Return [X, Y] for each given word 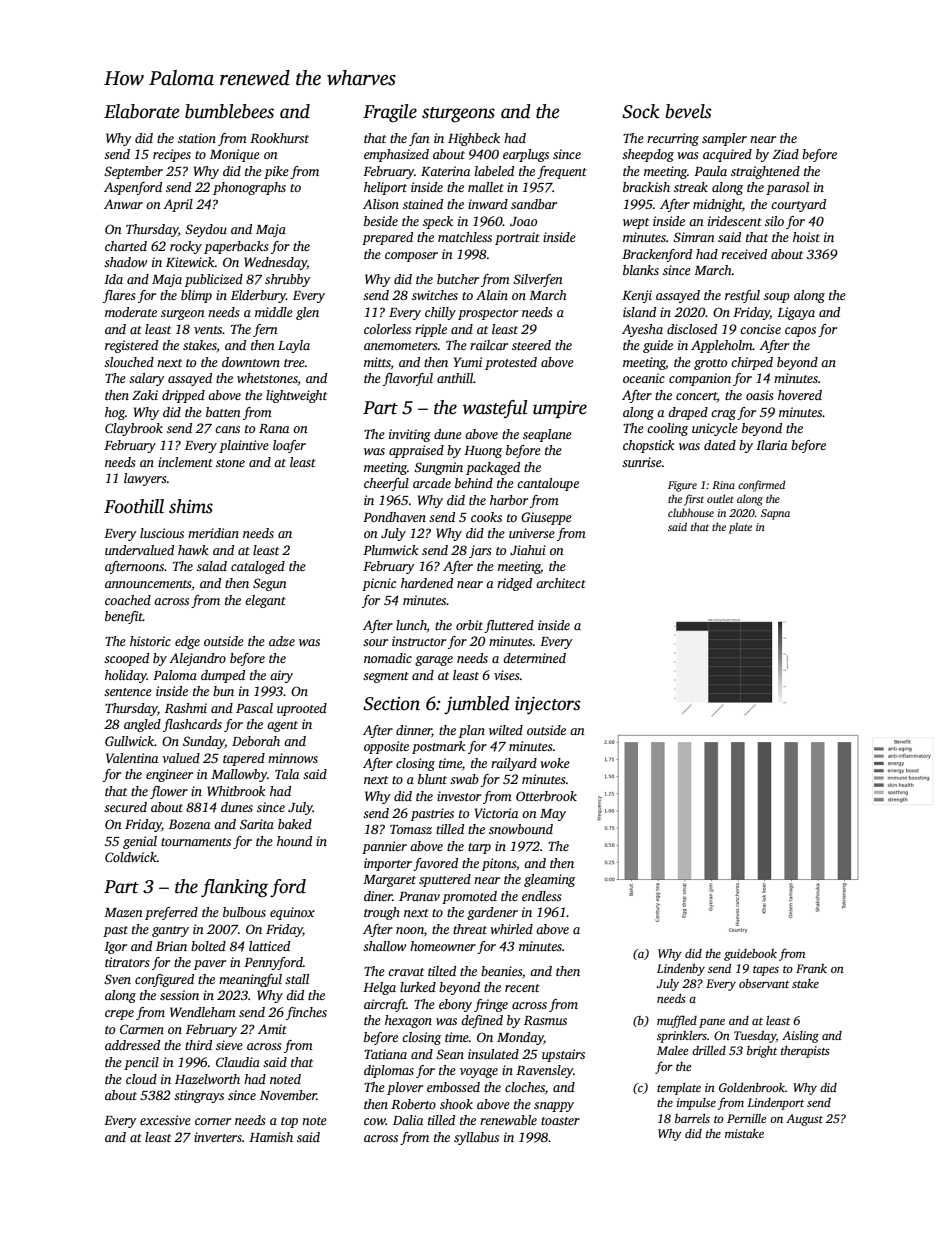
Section [391, 704]
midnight [718, 205]
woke [555, 763]
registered [131, 346]
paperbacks [236, 247]
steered [531, 345]
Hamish [271, 1137]
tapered [244, 759]
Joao [523, 221]
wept [636, 223]
